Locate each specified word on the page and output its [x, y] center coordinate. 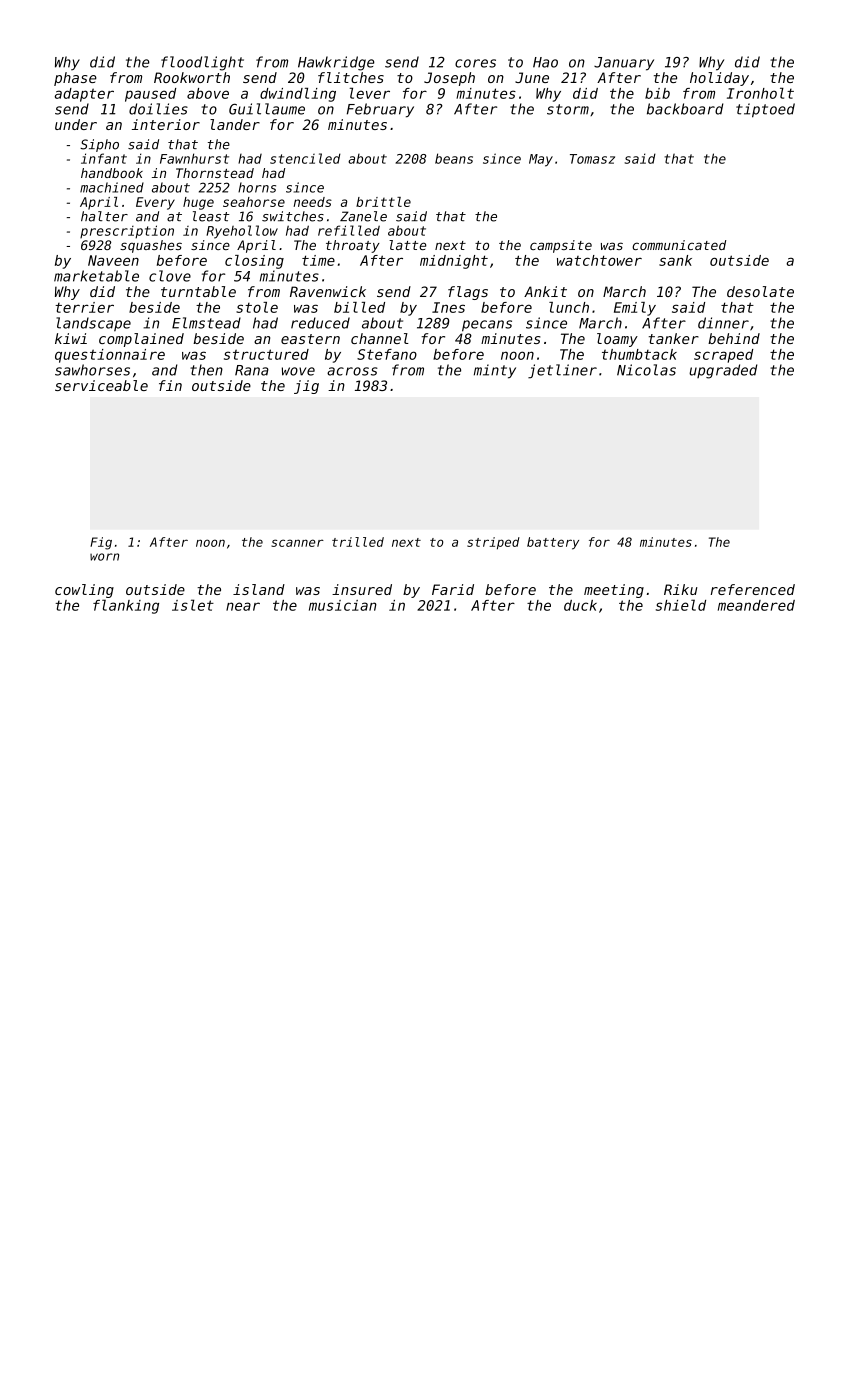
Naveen [113, 260]
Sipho [99, 145]
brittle [383, 202]
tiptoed [765, 110]
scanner [297, 543]
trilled [358, 542]
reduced [320, 323]
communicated [679, 245]
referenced [753, 589]
